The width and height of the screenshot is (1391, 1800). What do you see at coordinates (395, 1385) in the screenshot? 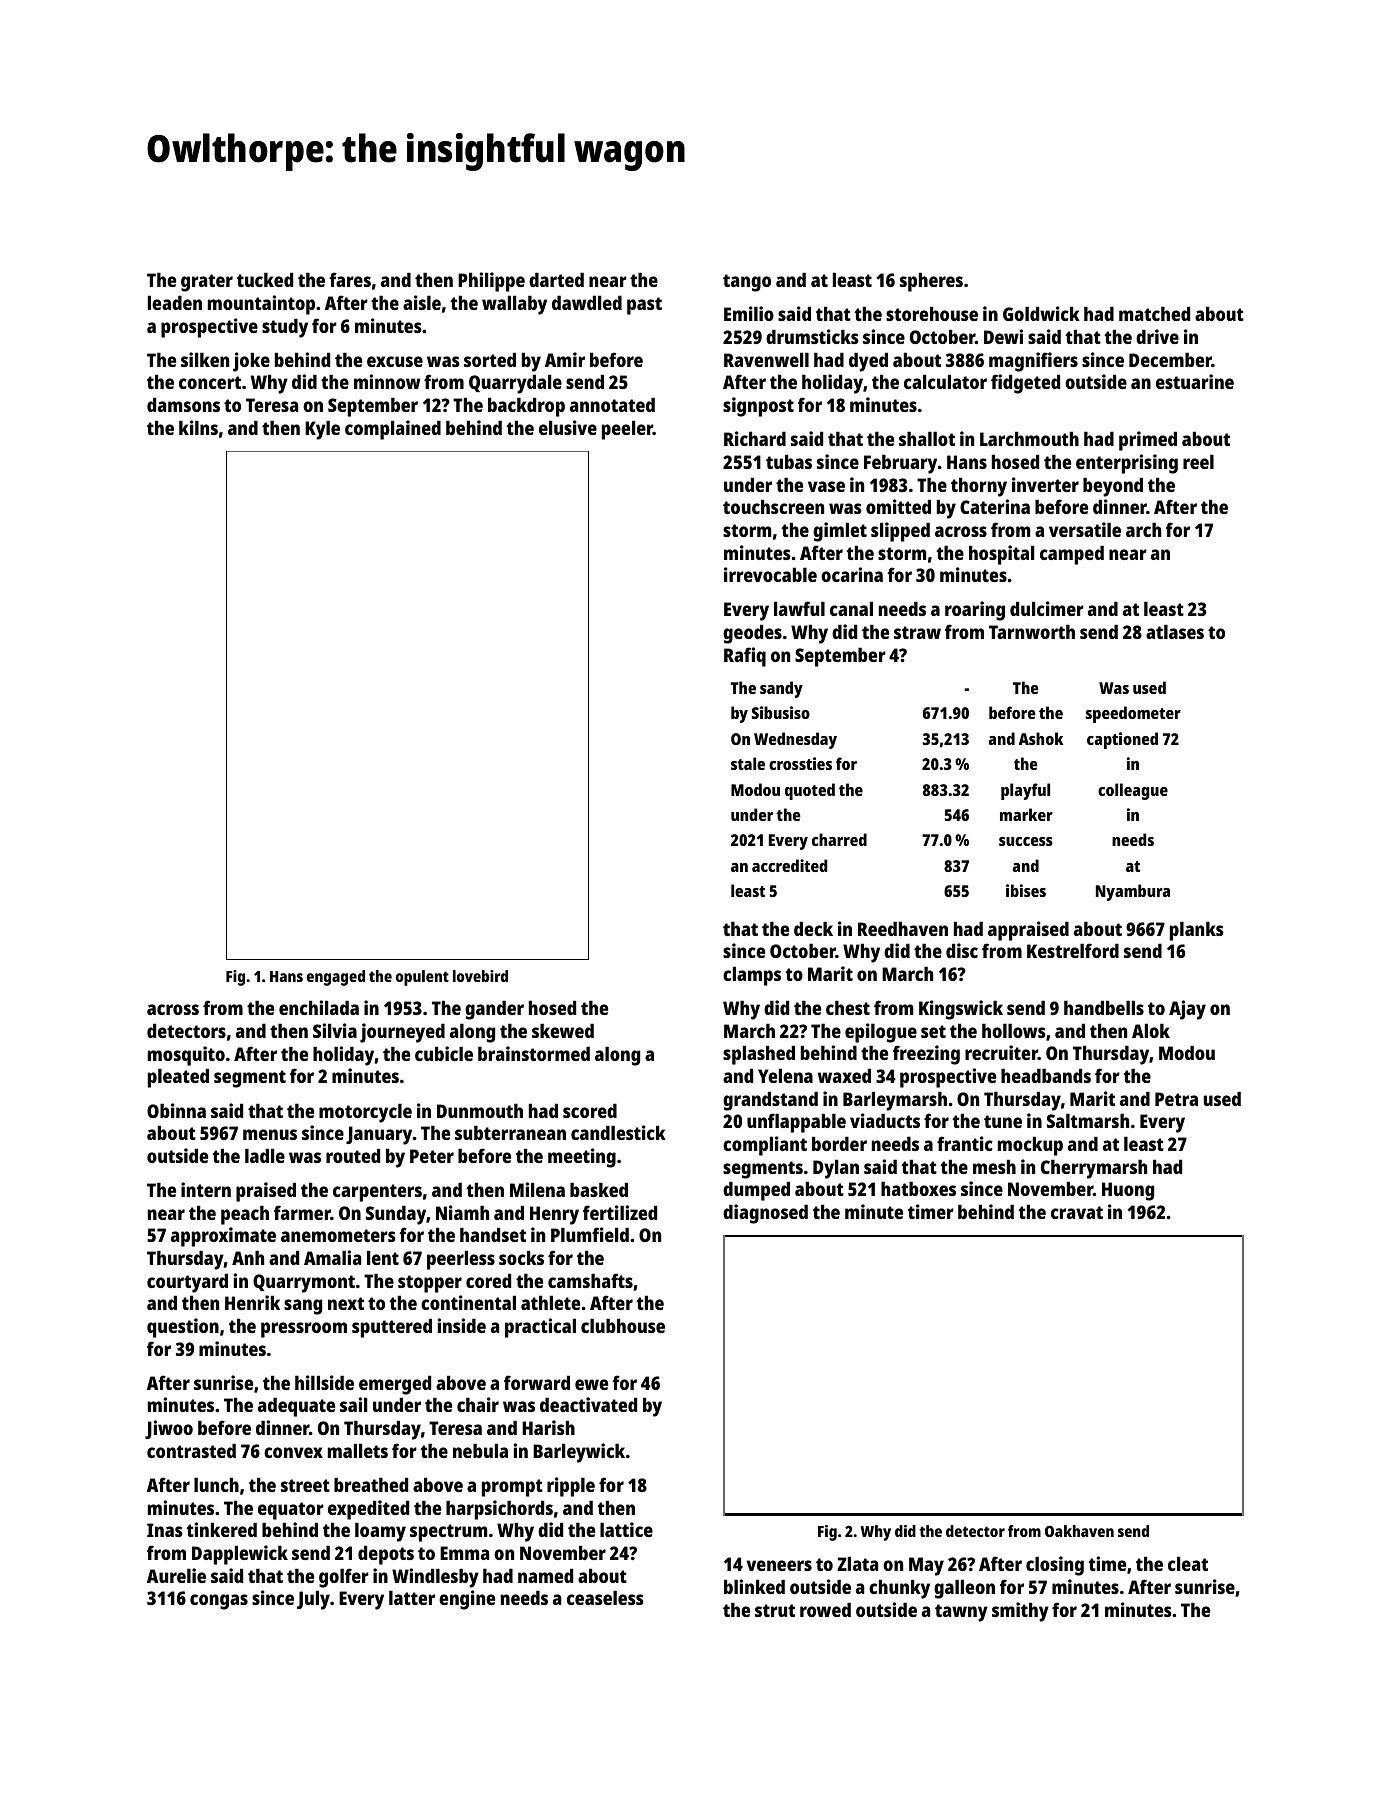
I see `emerged` at bounding box center [395, 1385].
